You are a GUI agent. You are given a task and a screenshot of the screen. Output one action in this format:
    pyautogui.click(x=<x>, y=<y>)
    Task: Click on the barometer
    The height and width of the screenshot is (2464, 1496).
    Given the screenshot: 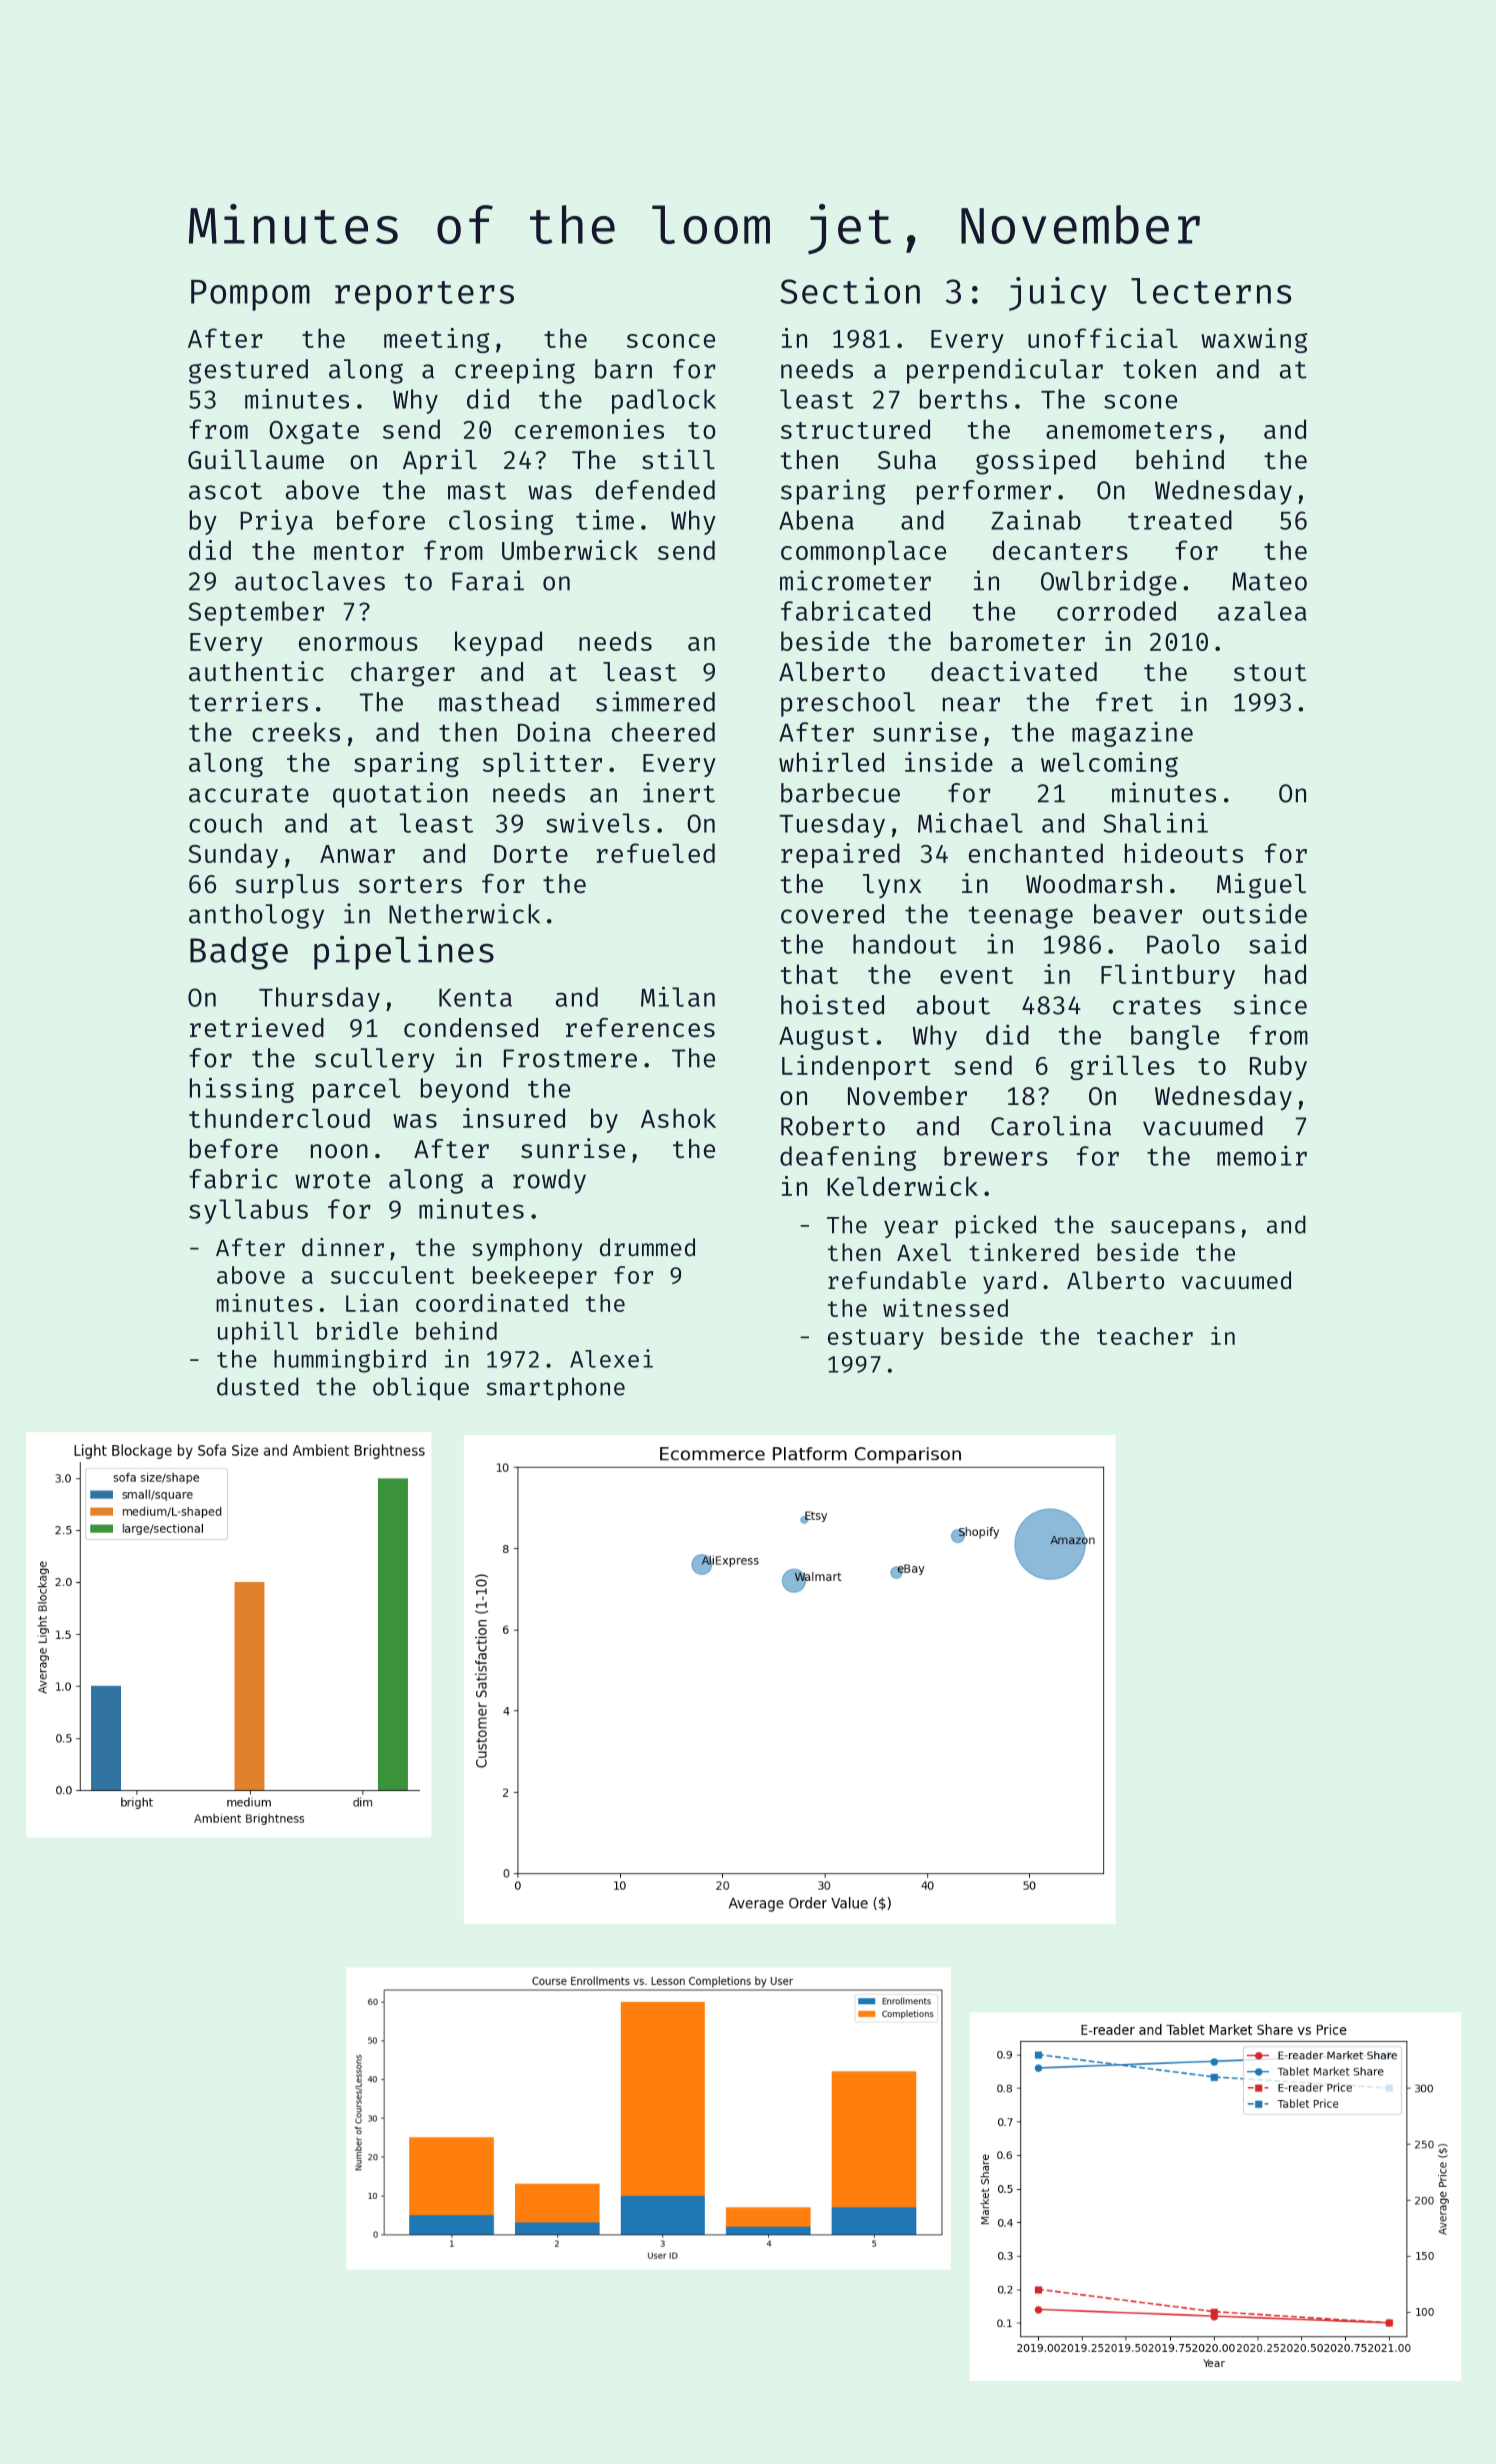 What is the action you would take?
    pyautogui.click(x=1018, y=641)
